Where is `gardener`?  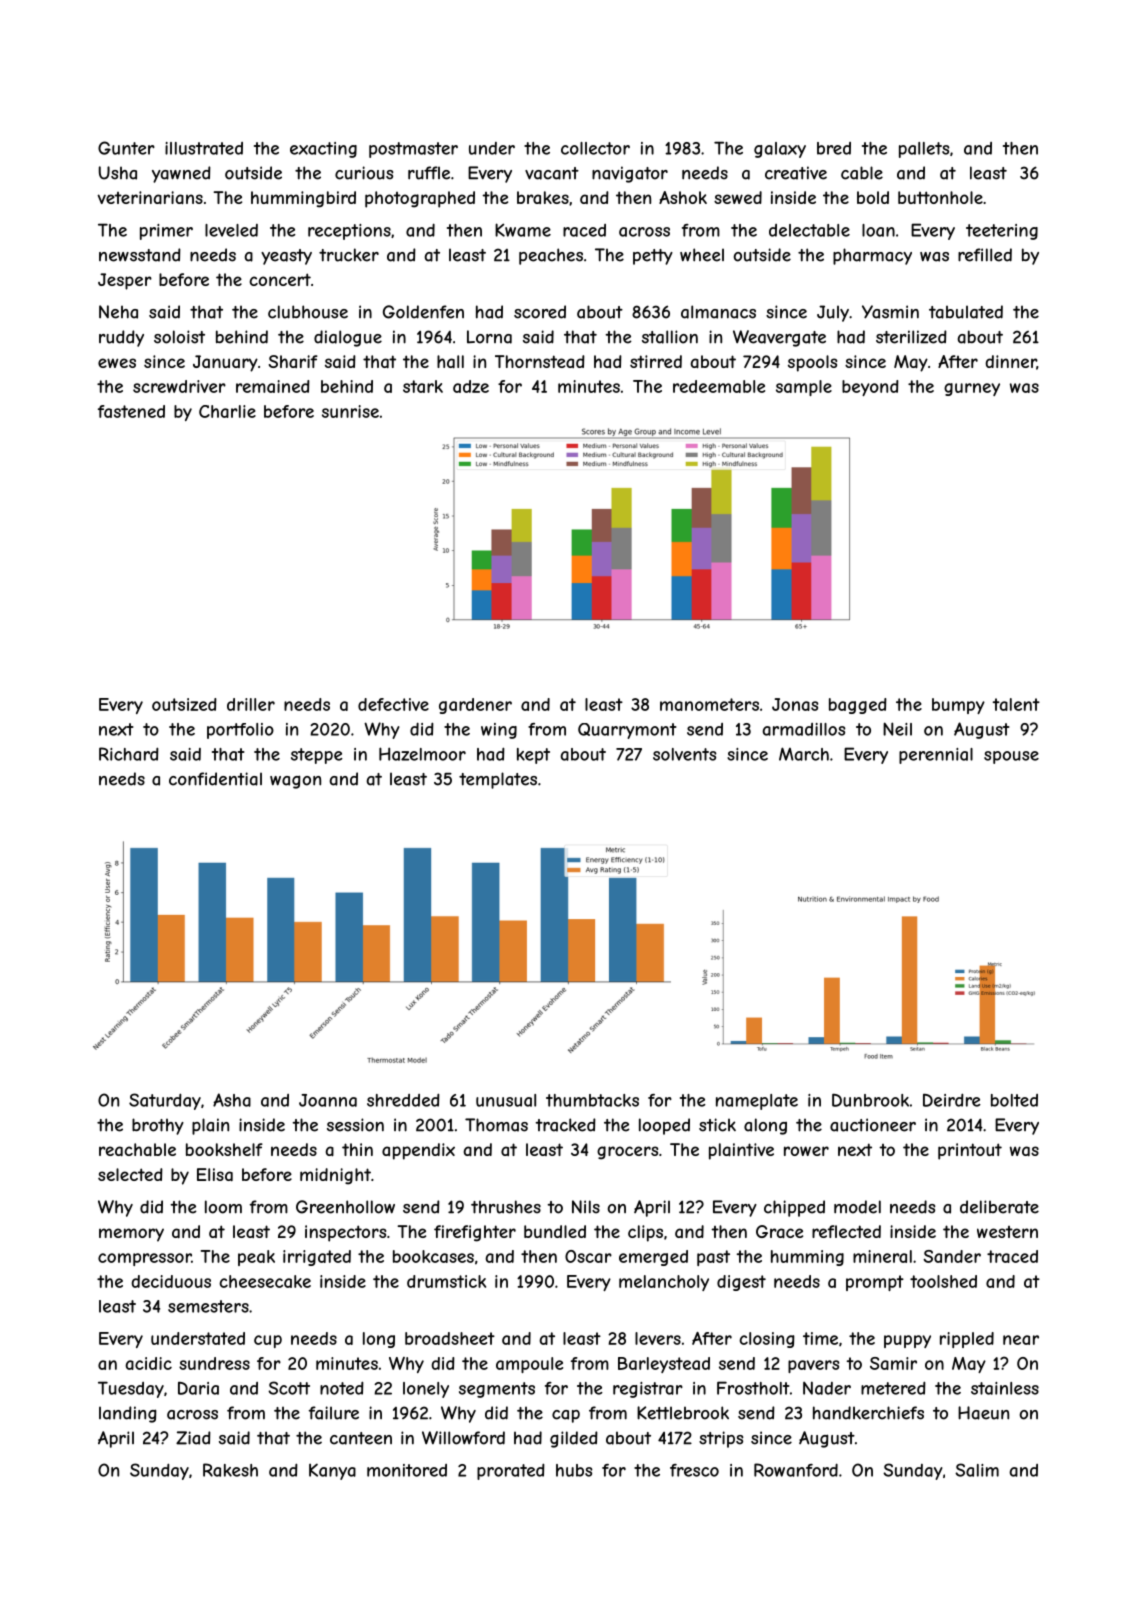
gardener is located at coordinates (475, 706).
